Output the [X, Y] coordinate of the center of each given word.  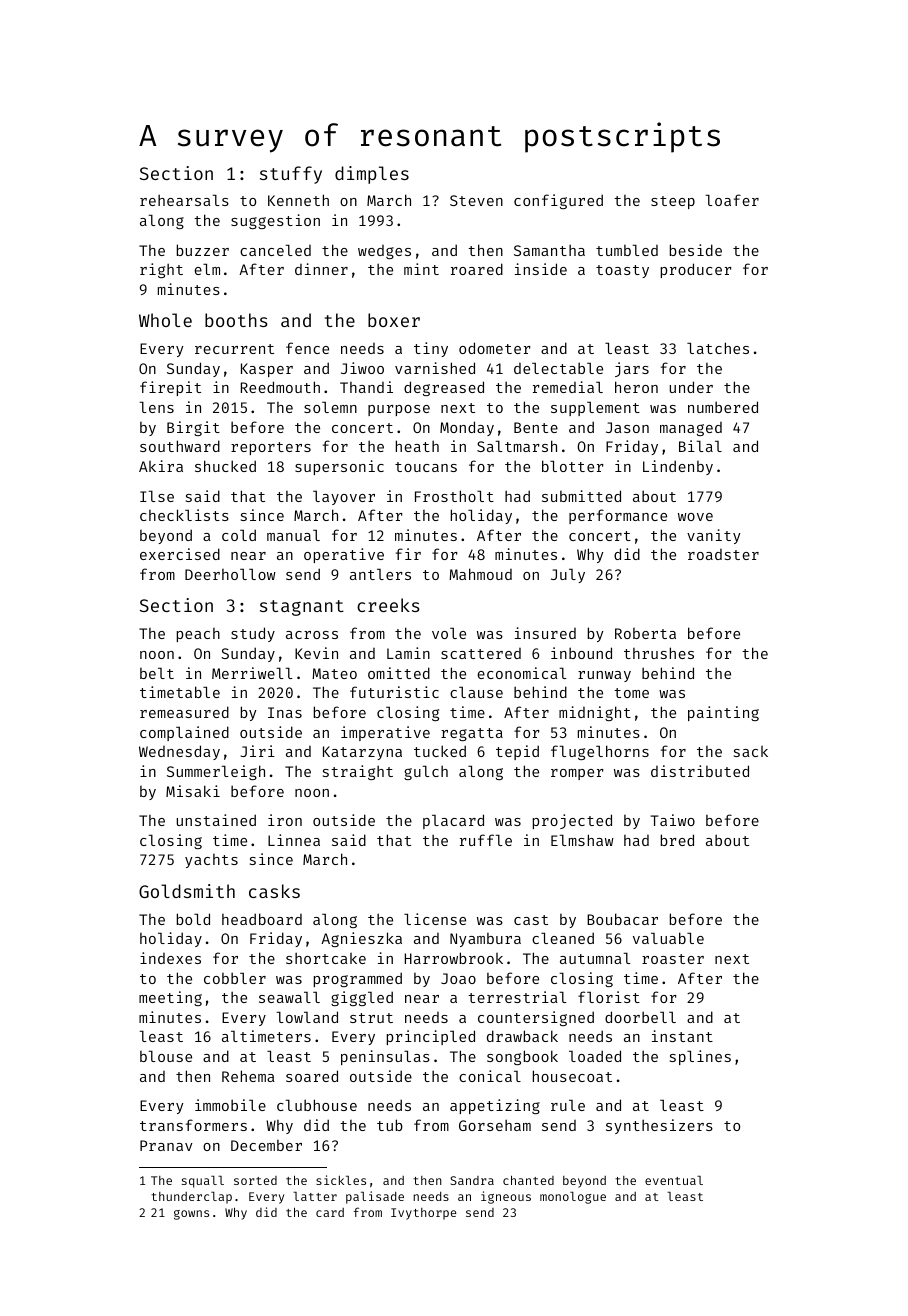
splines [700, 1057]
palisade [375, 1197]
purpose [399, 410]
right [161, 270]
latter [315, 1196]
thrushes [659, 653]
